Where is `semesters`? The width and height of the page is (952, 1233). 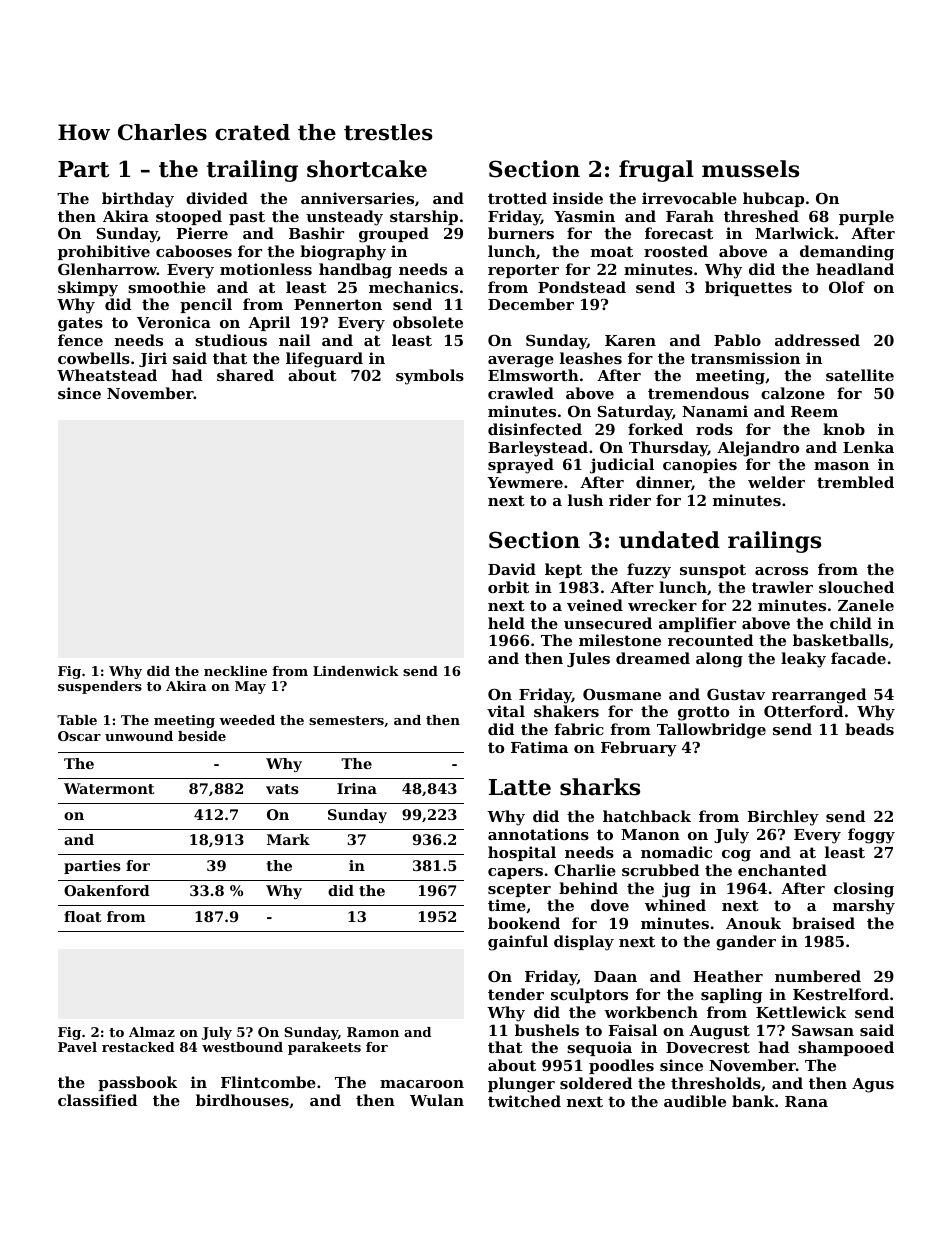
semesters is located at coordinates (346, 720).
